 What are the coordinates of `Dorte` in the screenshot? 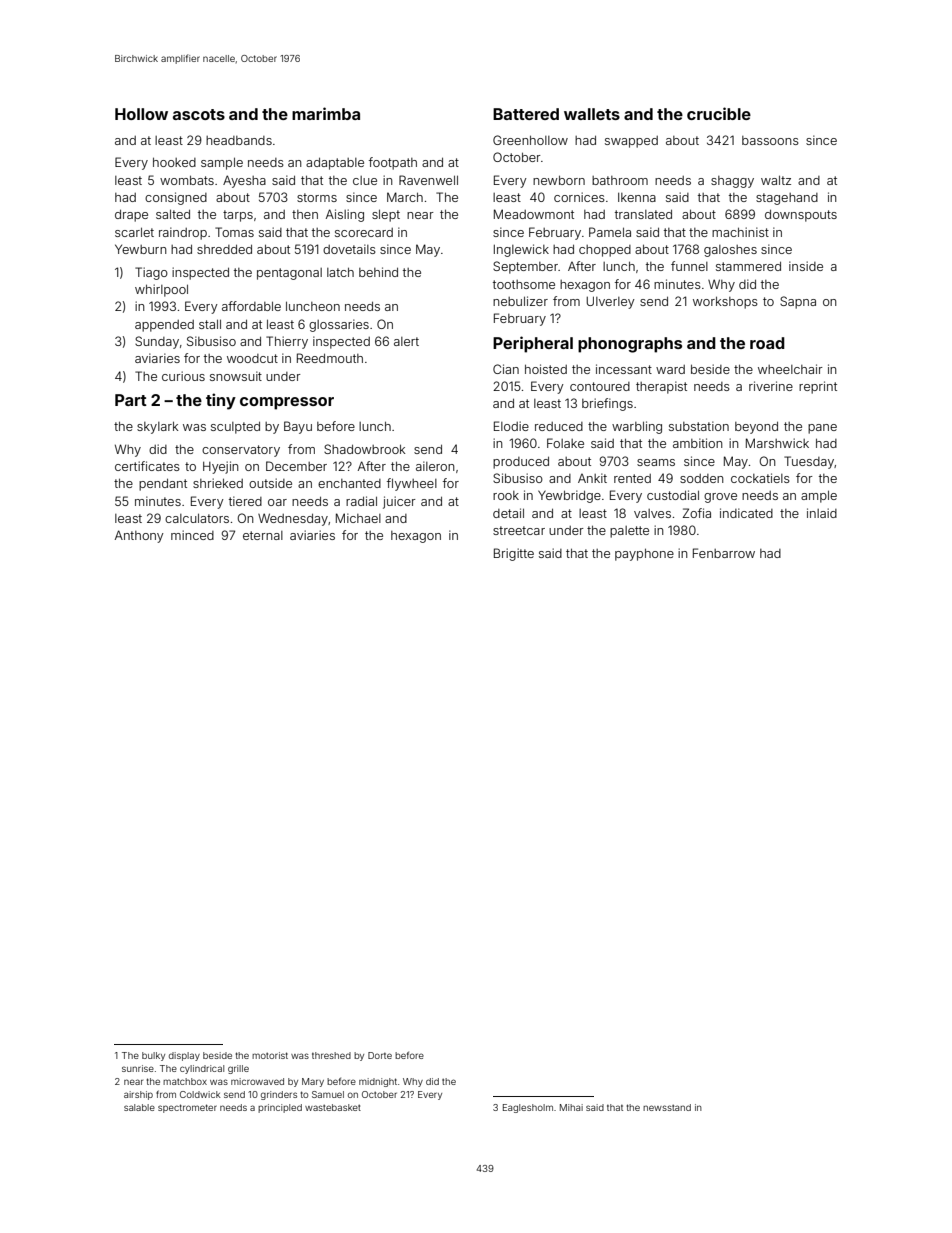 It's located at (380, 1055).
